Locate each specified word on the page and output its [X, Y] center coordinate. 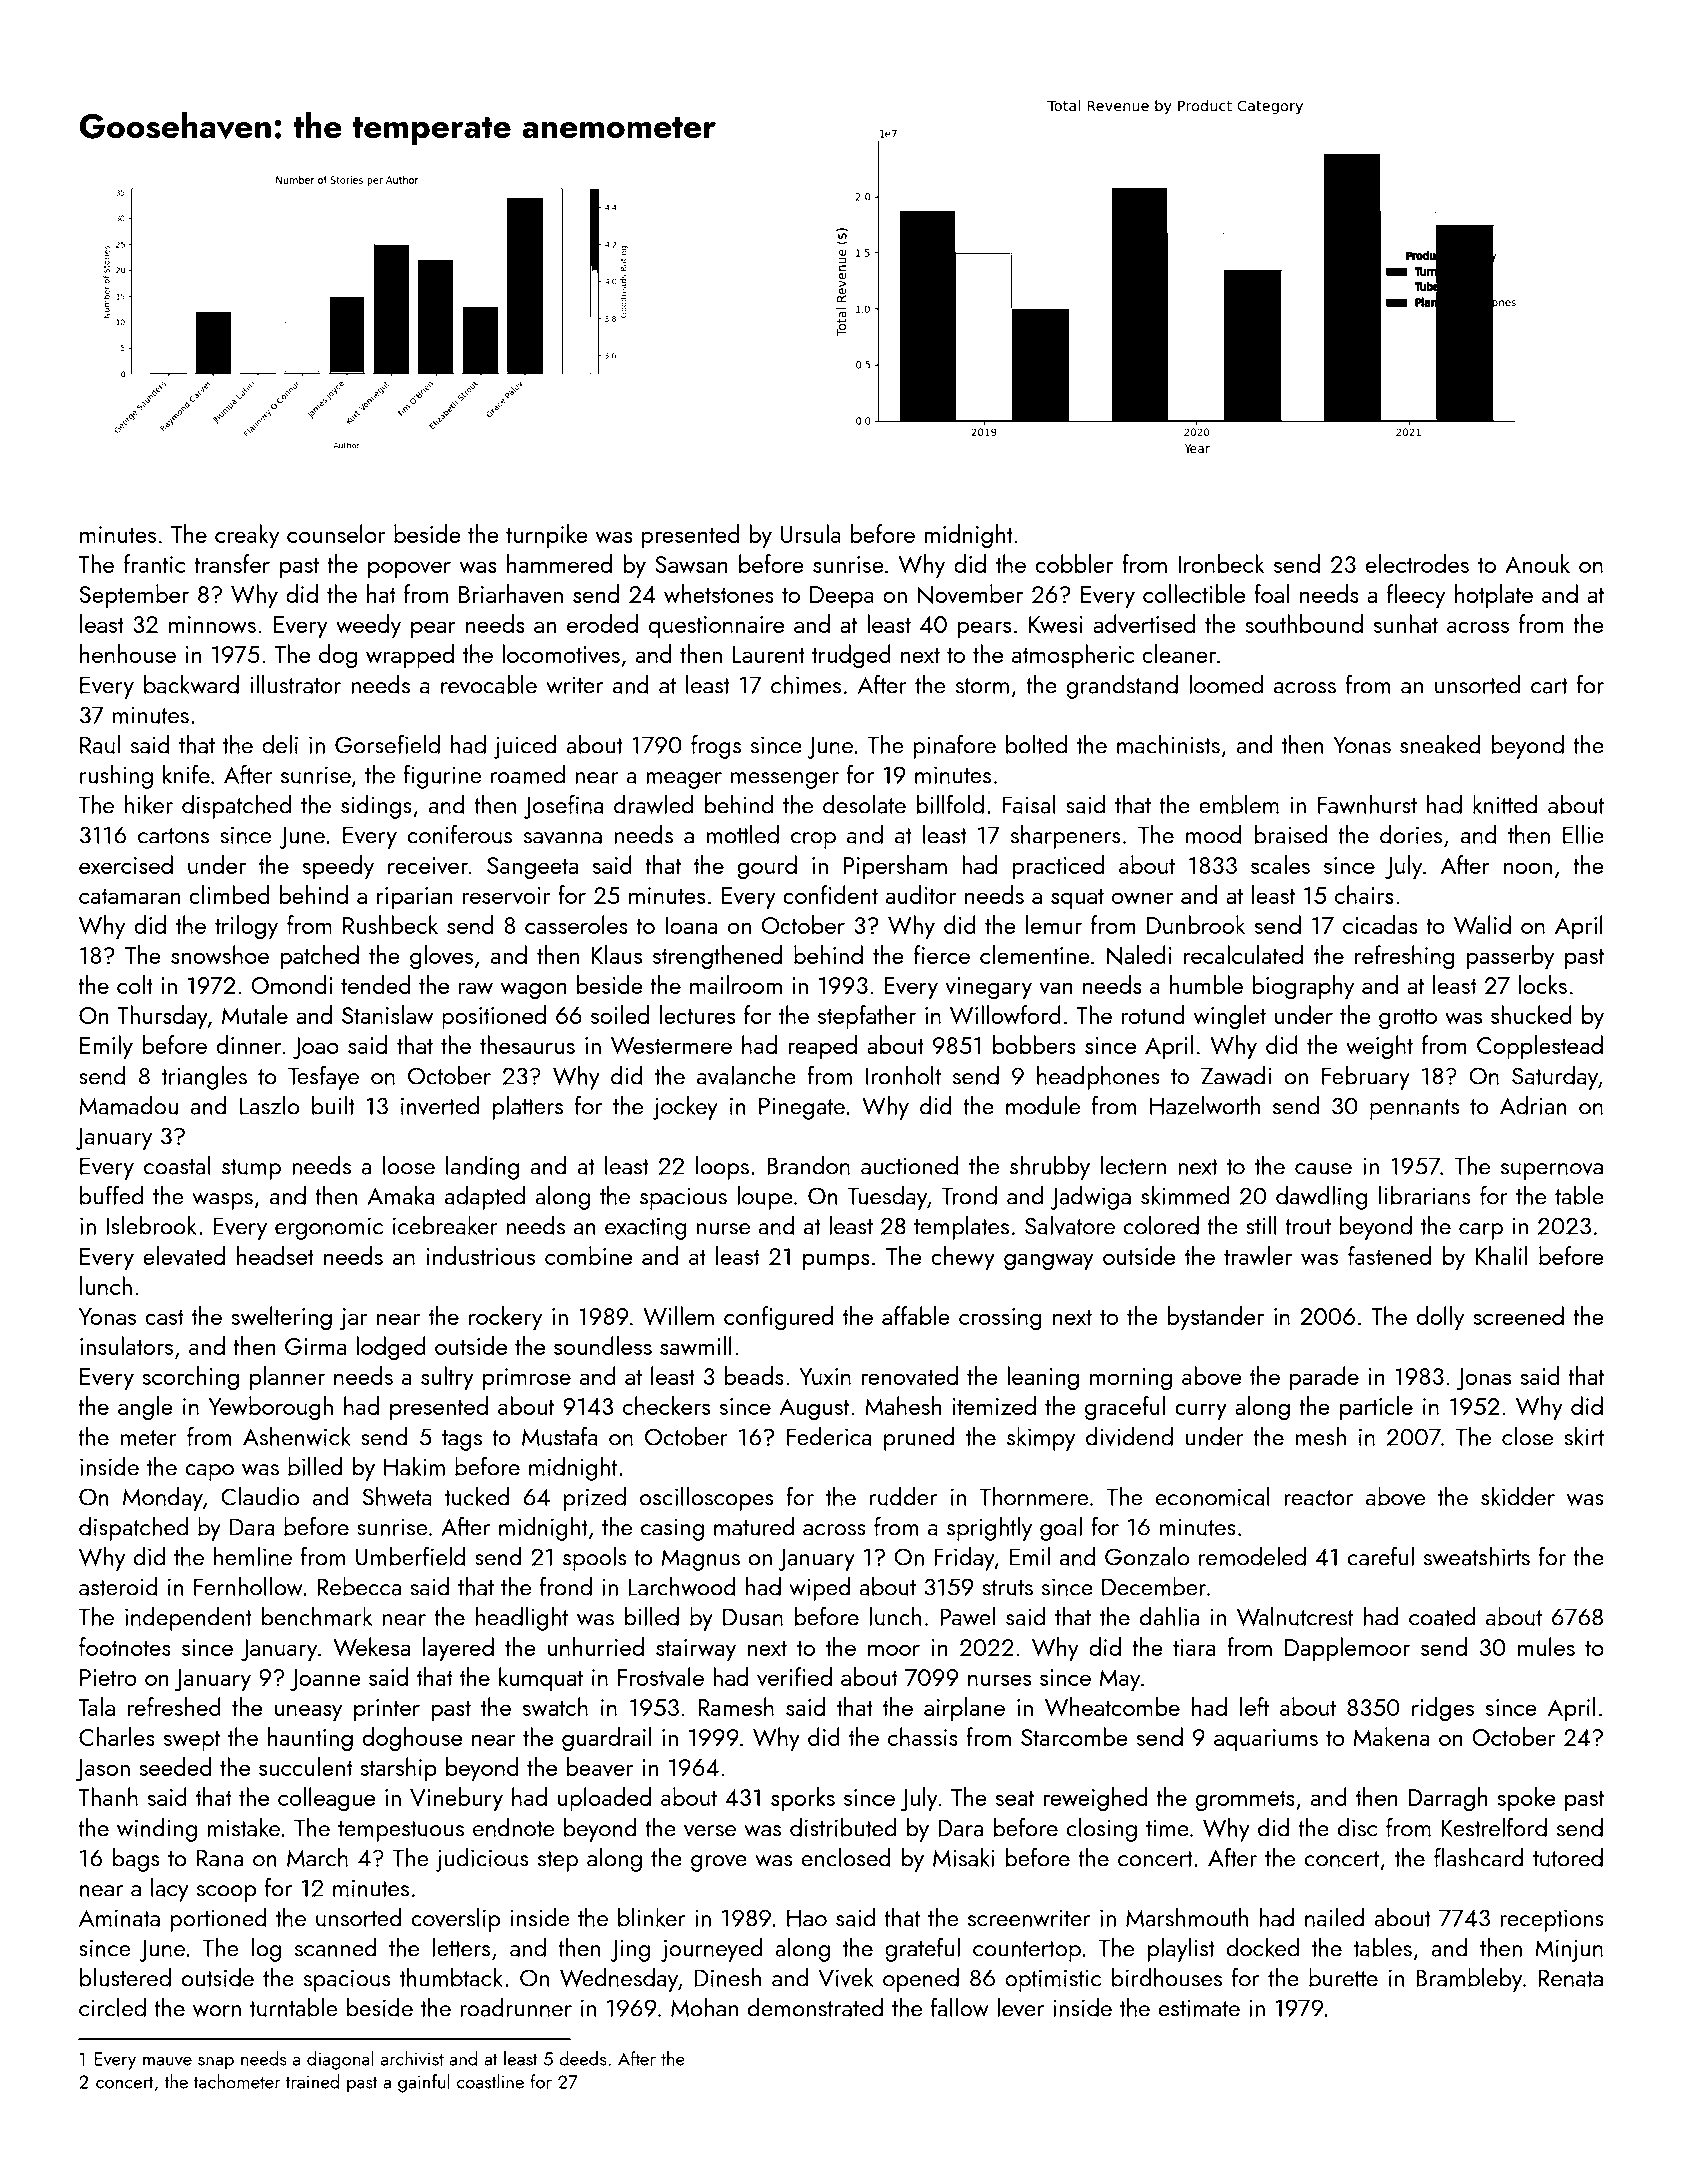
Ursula [811, 533]
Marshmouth [1187, 1917]
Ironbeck [1221, 563]
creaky [247, 536]
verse [710, 1831]
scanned [336, 1947]
